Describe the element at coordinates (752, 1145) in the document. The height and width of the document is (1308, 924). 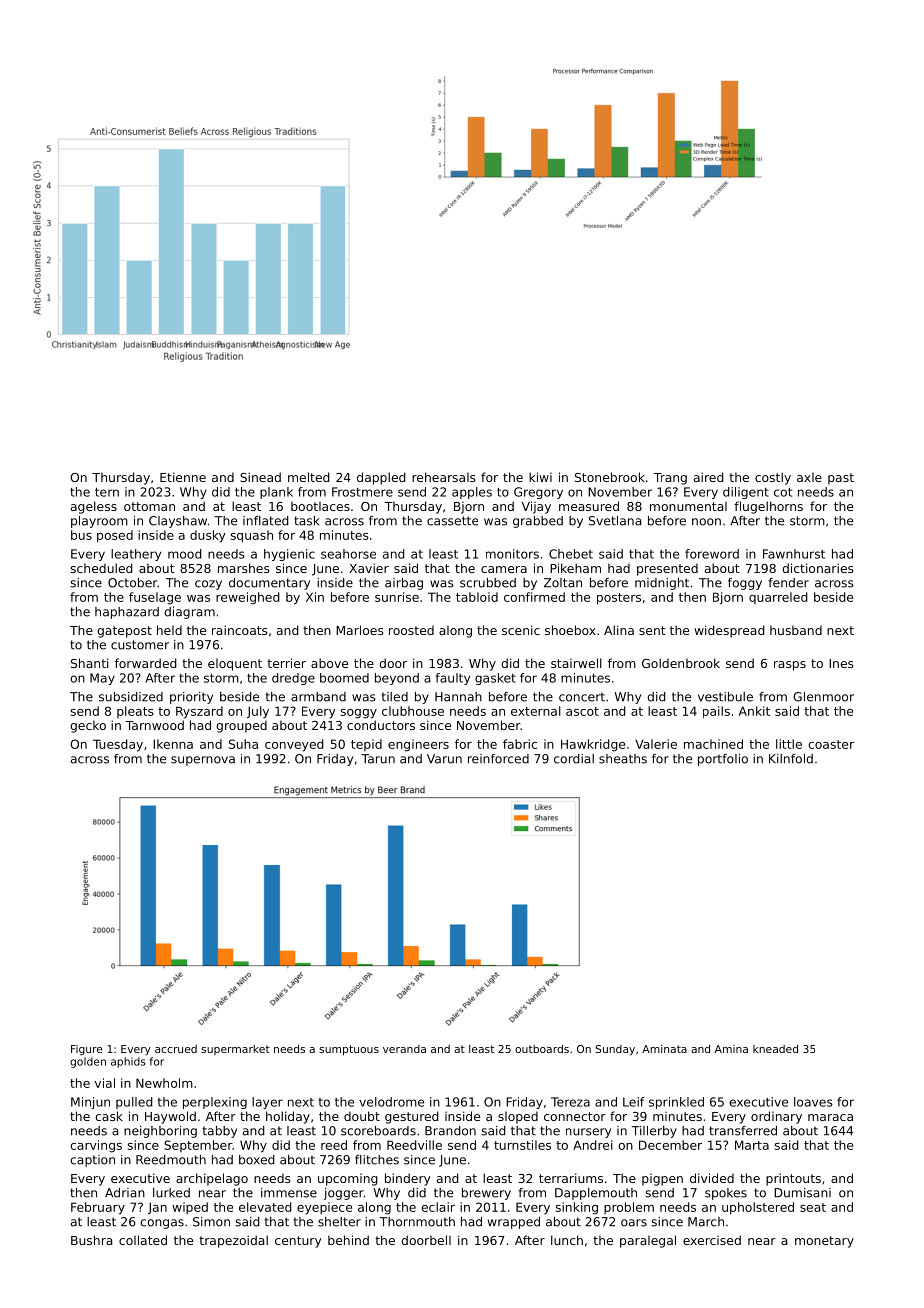
I see `Marta` at that location.
